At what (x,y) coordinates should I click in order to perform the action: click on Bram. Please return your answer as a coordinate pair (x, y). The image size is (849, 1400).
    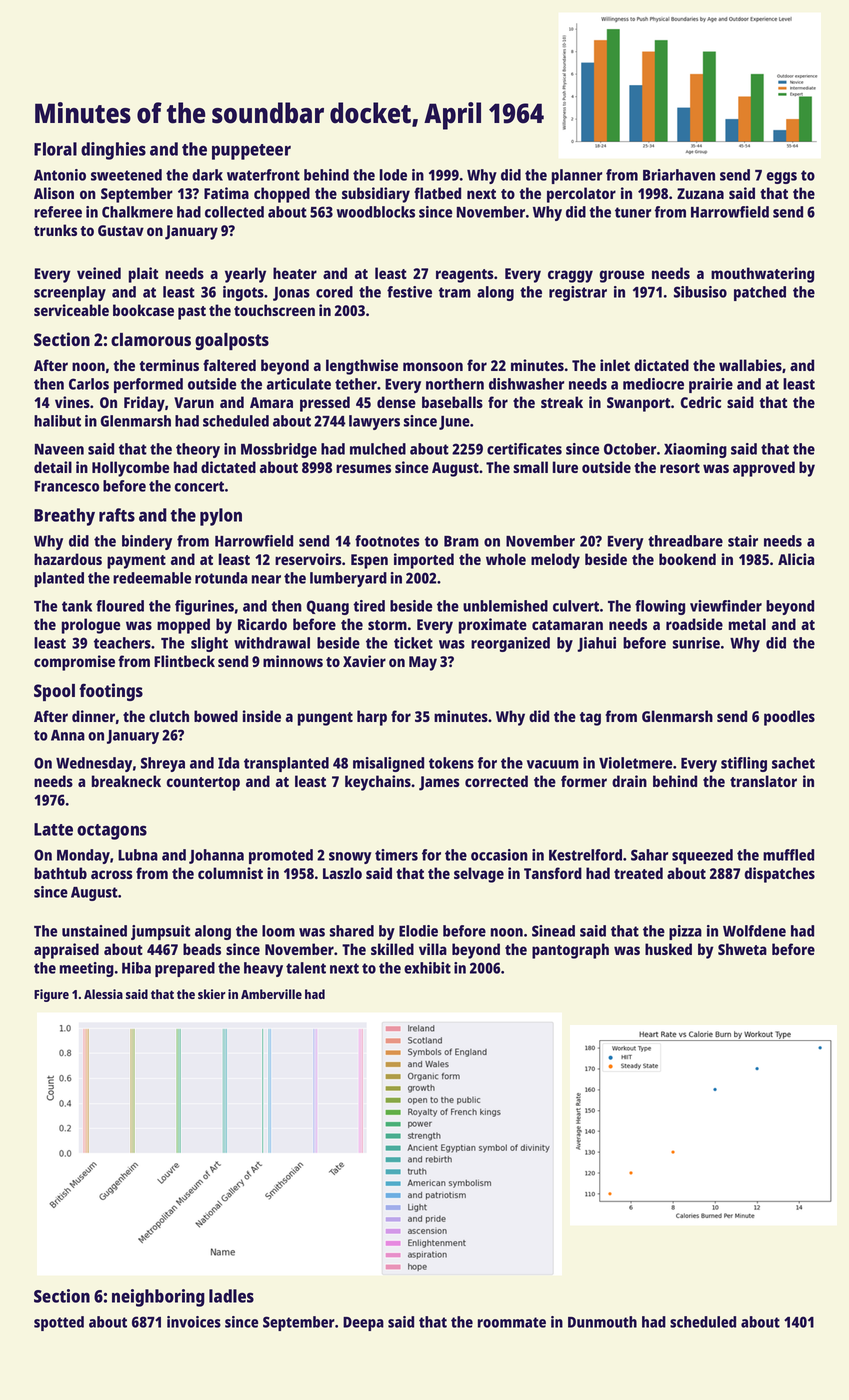
    Looking at the image, I should click on (461, 541).
